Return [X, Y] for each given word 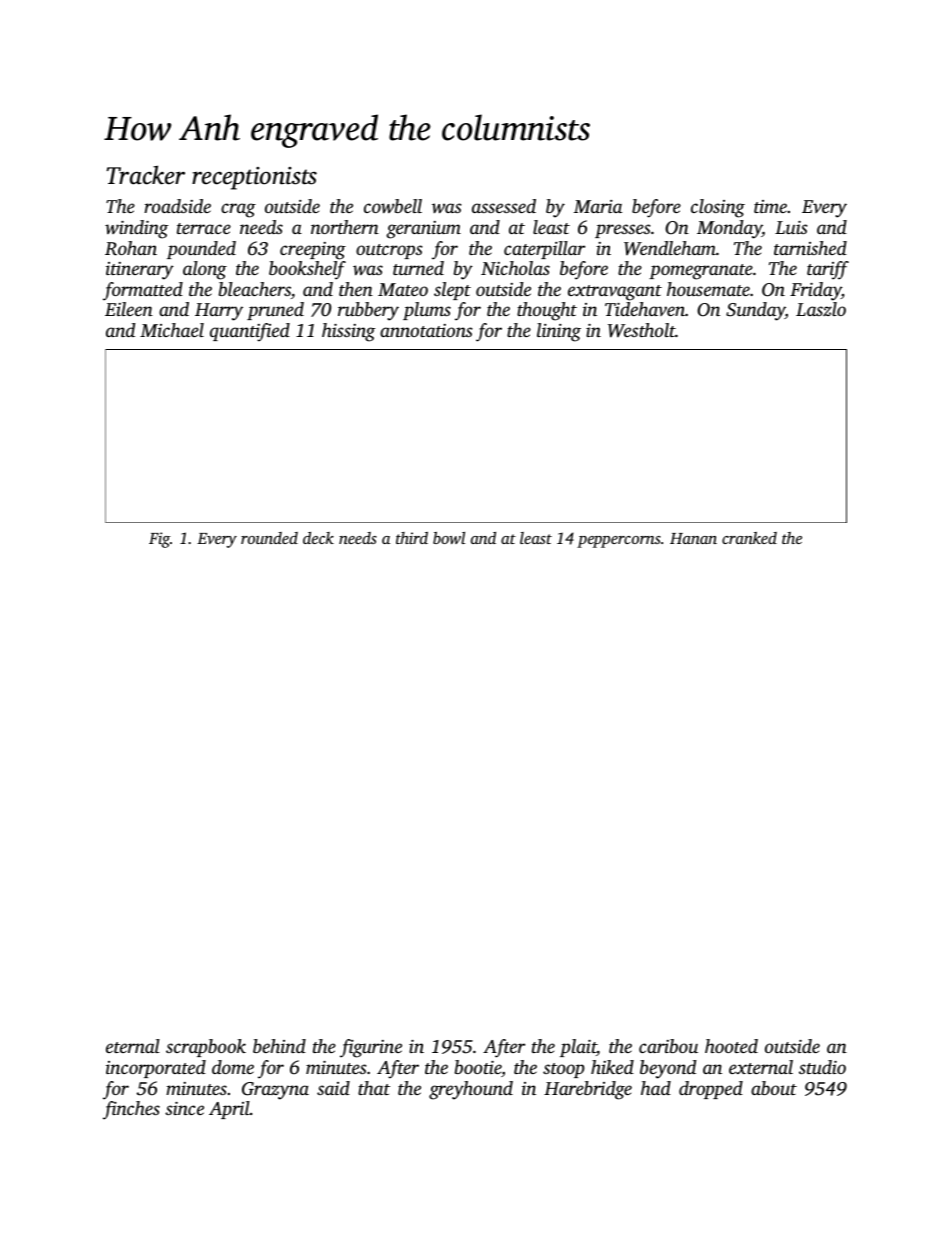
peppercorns [619, 542]
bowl [449, 538]
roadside [177, 206]
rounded [269, 538]
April [229, 1110]
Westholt [641, 330]
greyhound [471, 1090]
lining [559, 332]
